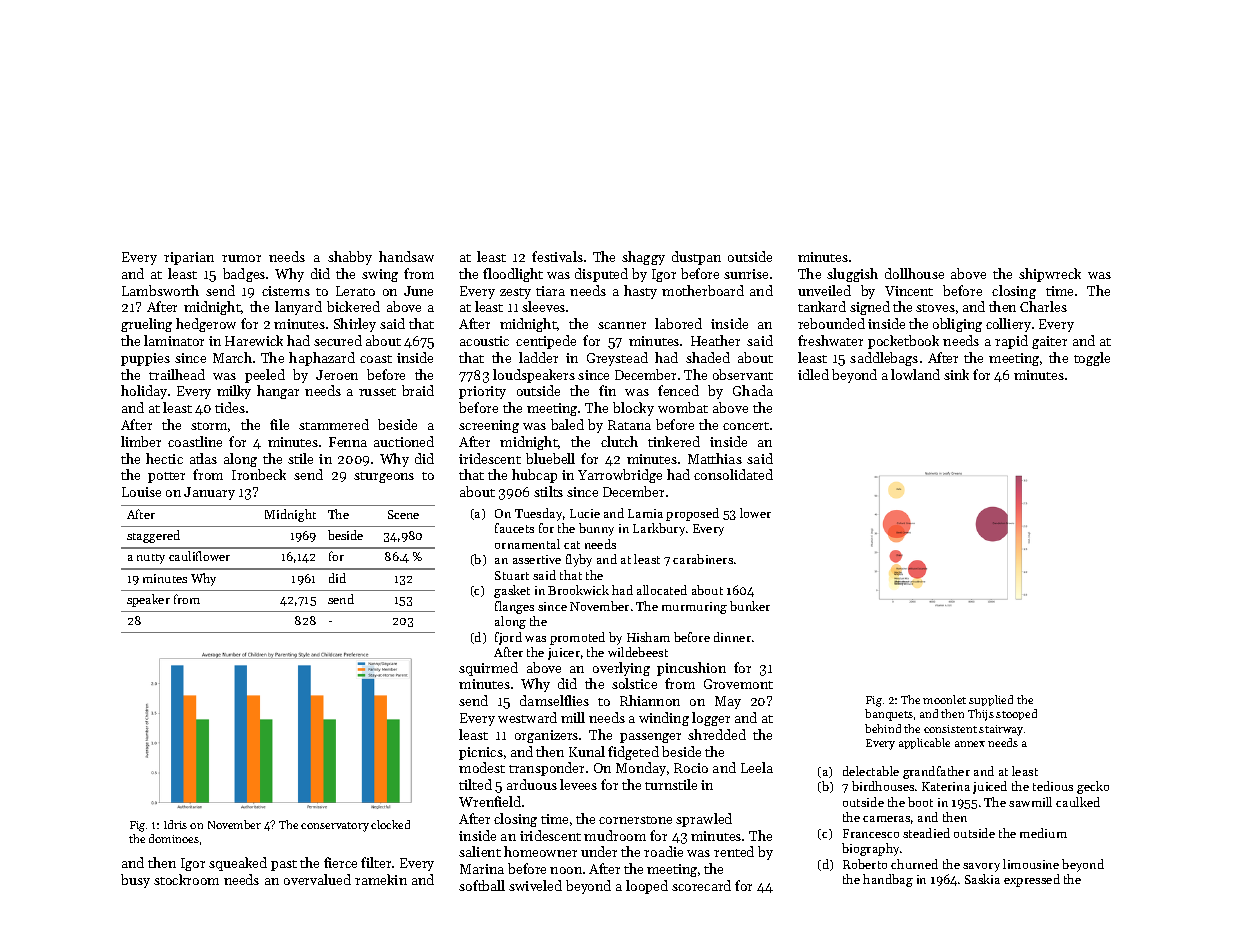  What do you see at coordinates (488, 669) in the screenshot?
I see `squirmed` at bounding box center [488, 669].
